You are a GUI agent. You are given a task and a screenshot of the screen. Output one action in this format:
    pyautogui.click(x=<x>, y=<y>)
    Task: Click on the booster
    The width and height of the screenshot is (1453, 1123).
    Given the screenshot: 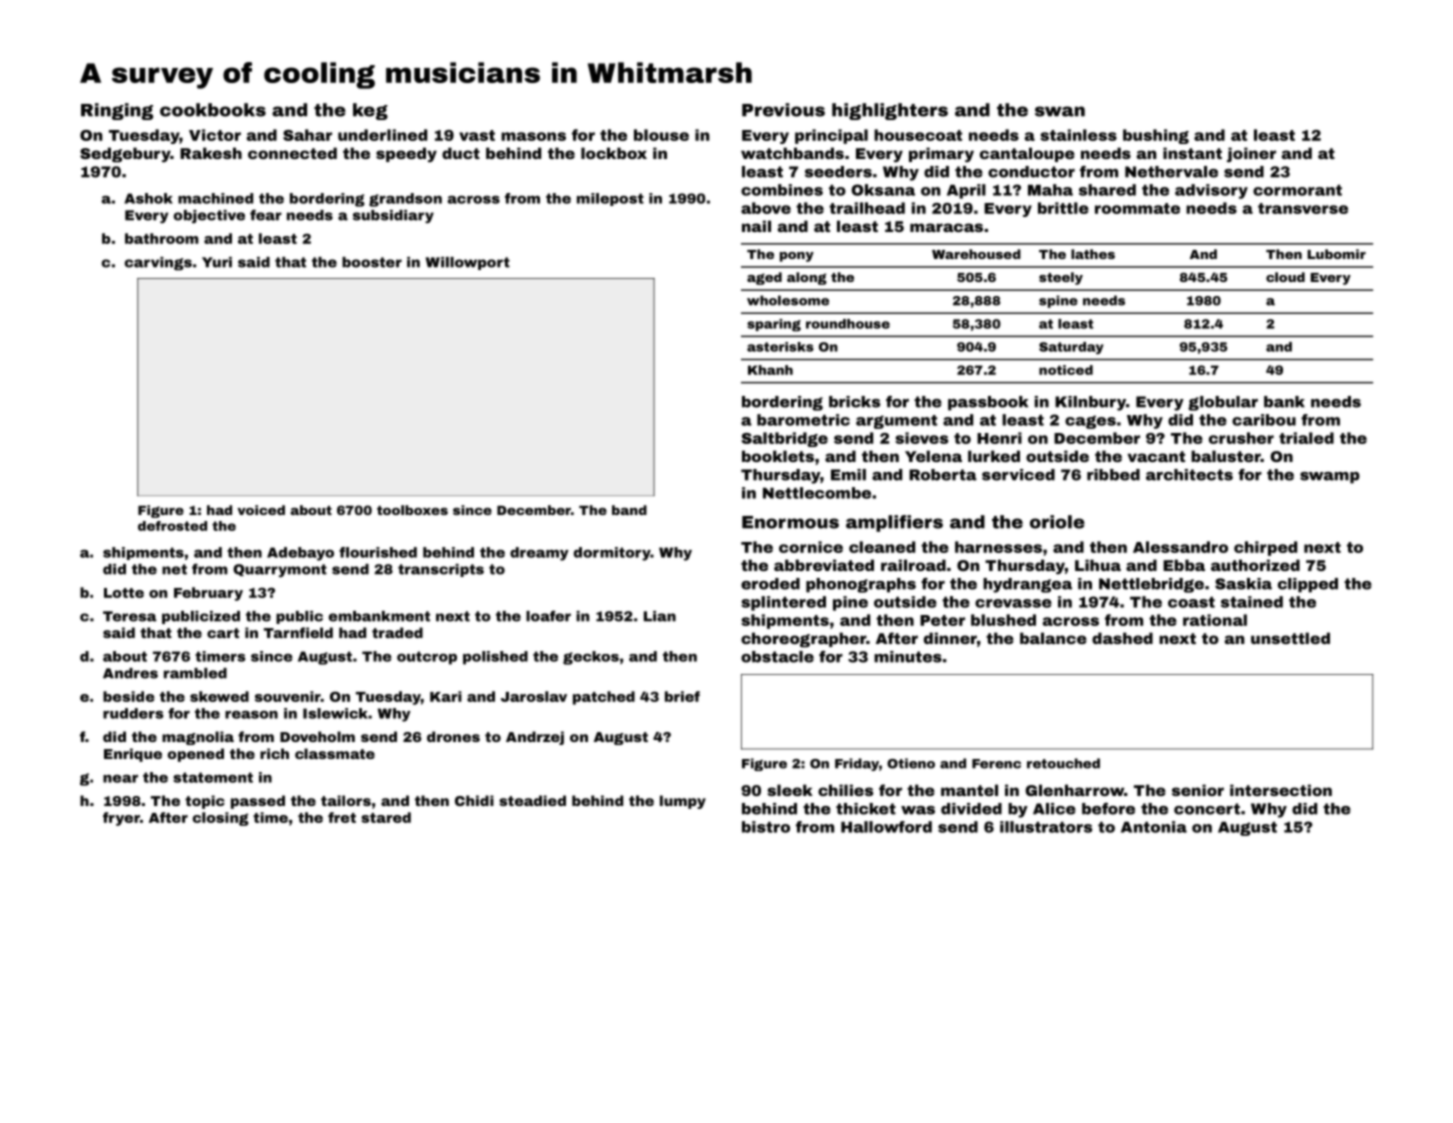 What is the action you would take?
    pyautogui.click(x=372, y=262)
